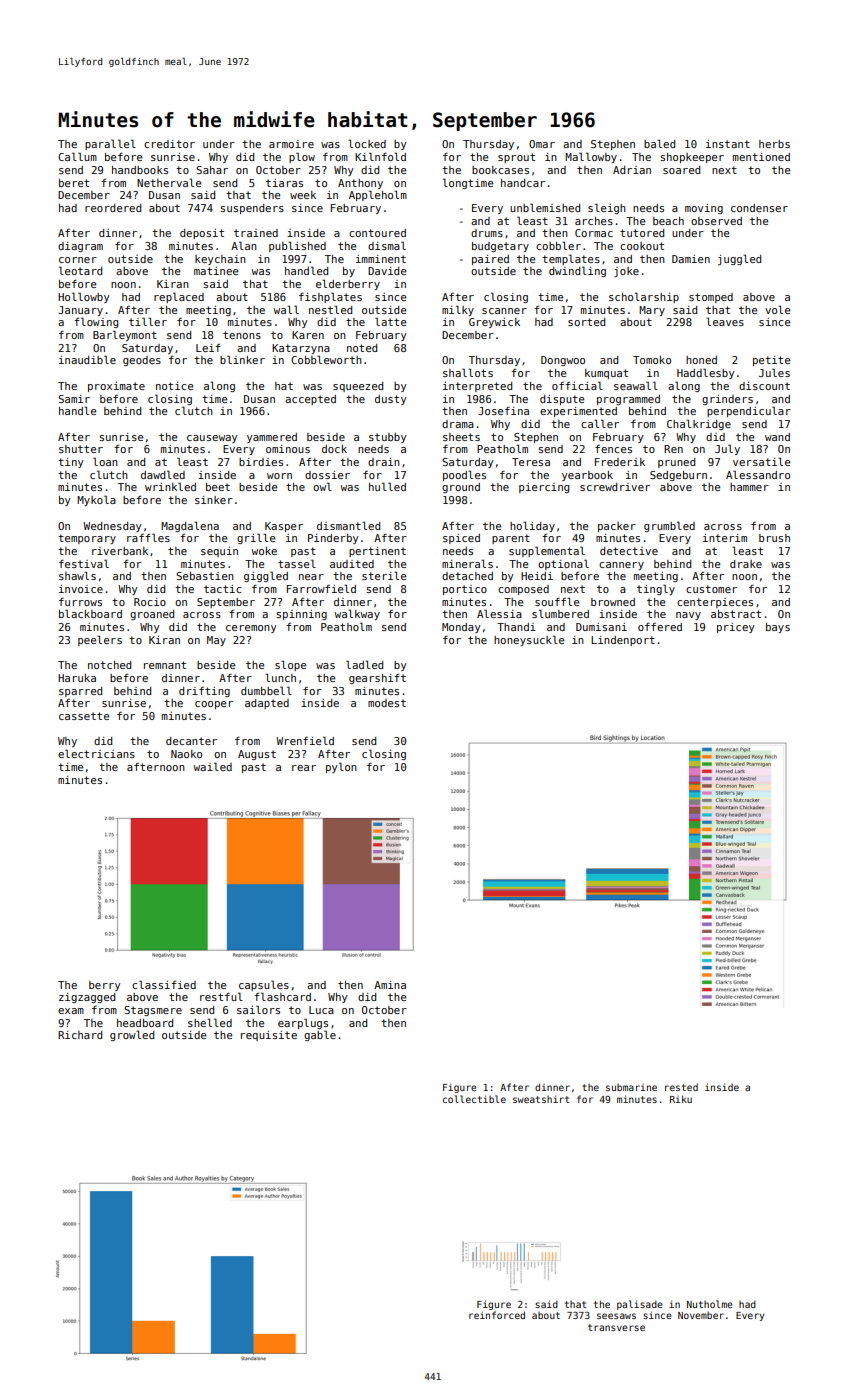 This screenshot has height=1400, width=849. I want to click on suspenders, so click(252, 209).
